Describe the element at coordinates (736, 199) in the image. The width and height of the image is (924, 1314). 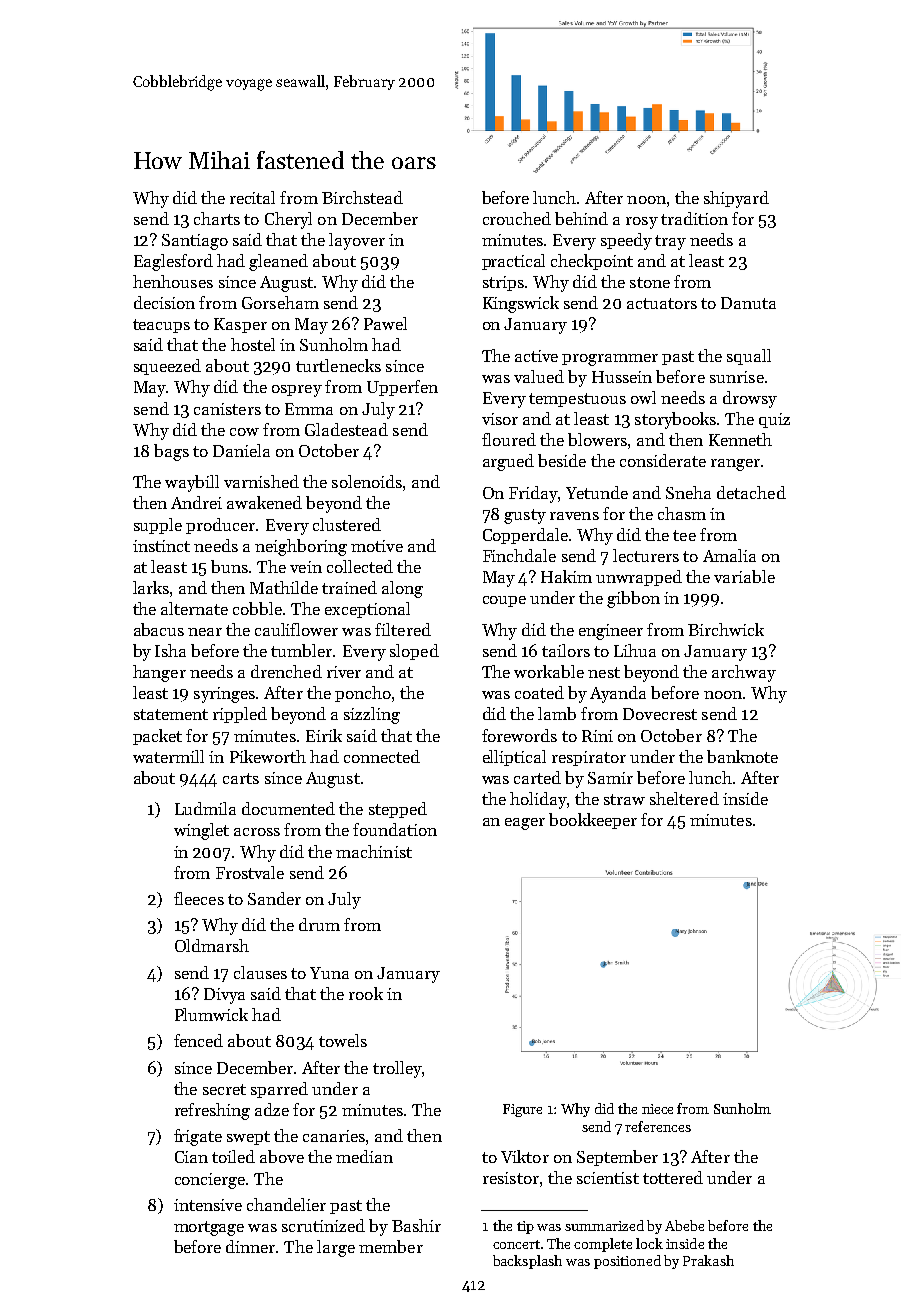
I see `shipyard` at that location.
